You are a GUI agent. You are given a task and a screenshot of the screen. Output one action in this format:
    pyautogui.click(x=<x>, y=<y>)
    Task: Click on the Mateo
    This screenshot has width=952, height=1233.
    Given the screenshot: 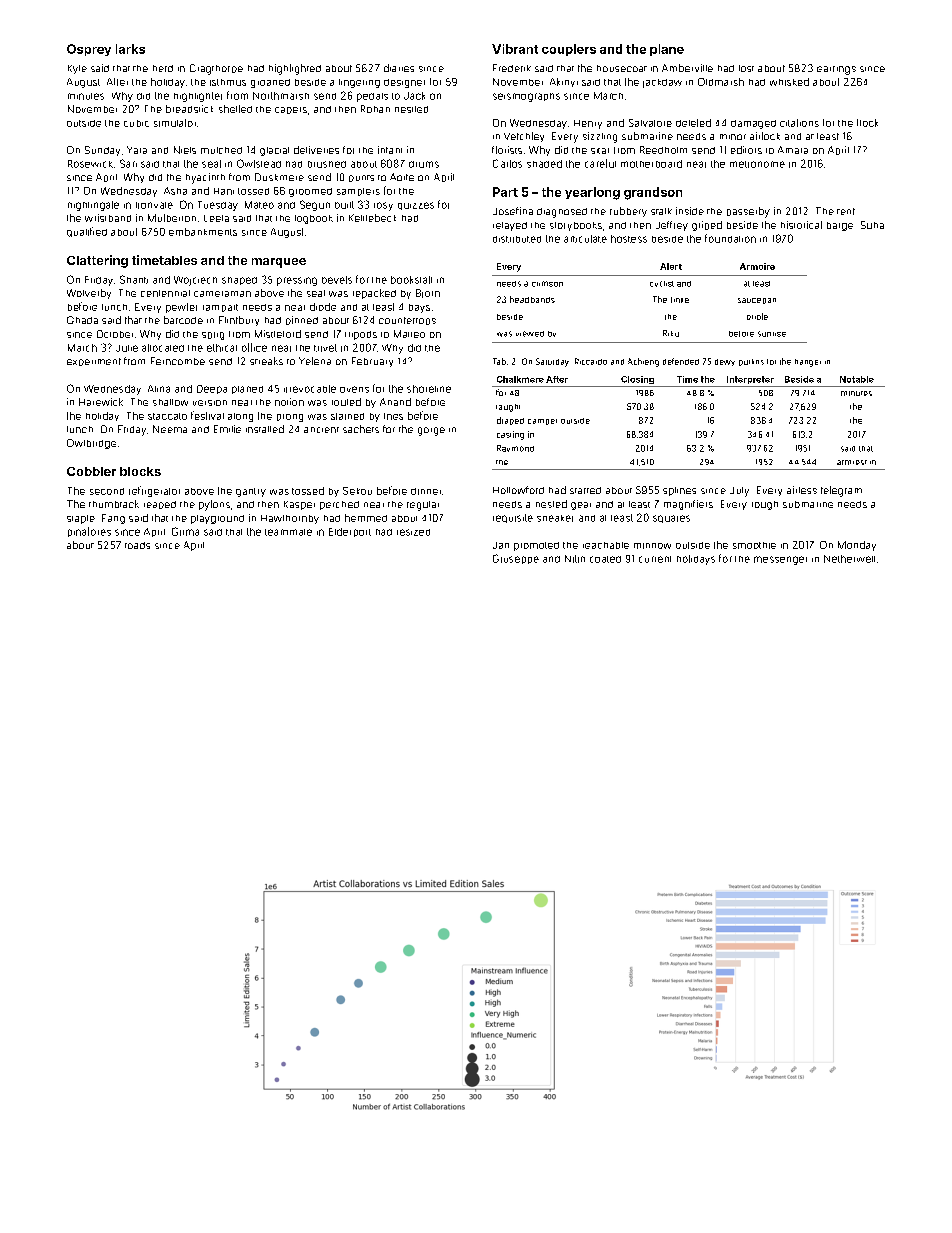 What is the action you would take?
    pyautogui.click(x=259, y=205)
